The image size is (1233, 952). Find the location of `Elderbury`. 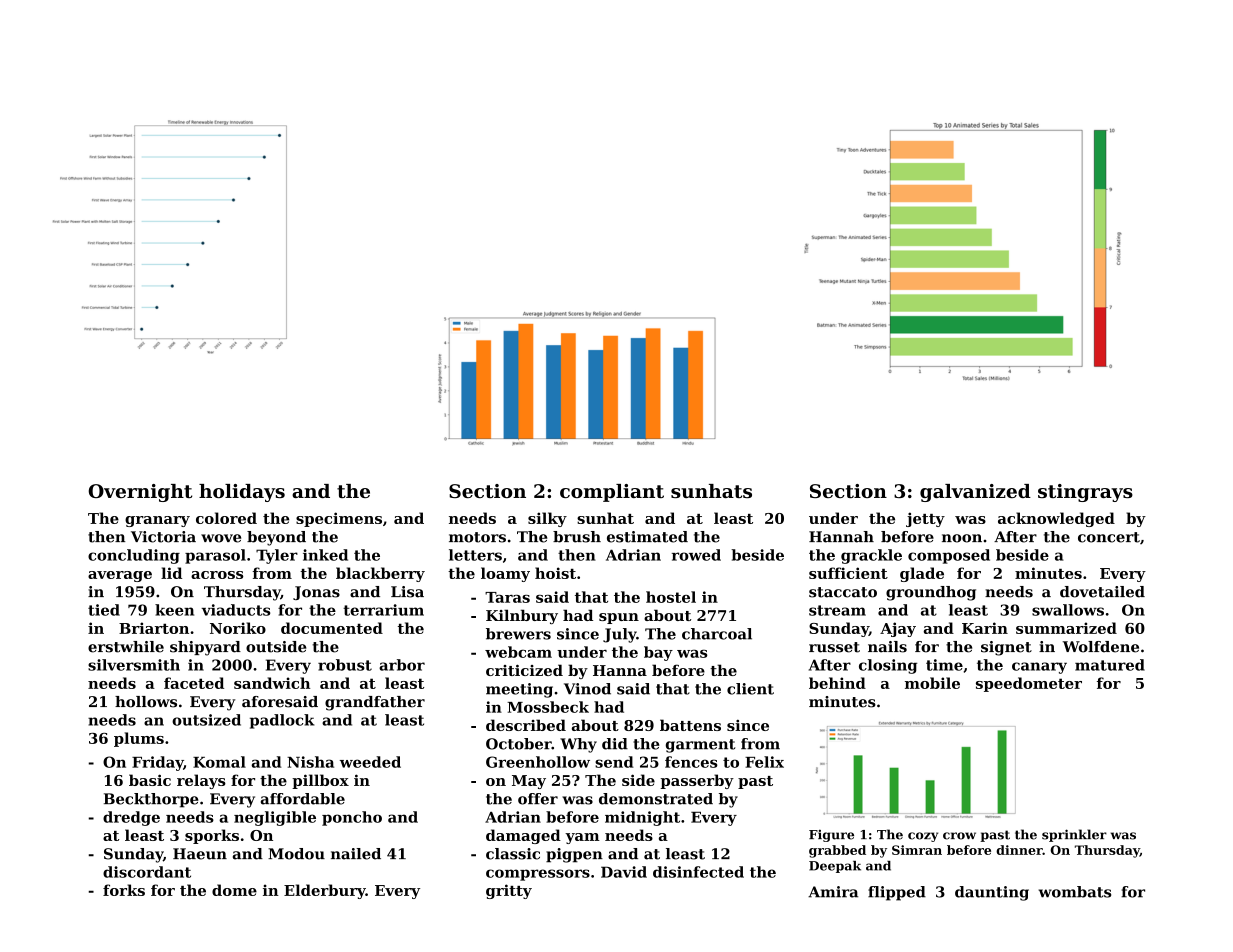

Elderbury is located at coordinates (325, 891).
